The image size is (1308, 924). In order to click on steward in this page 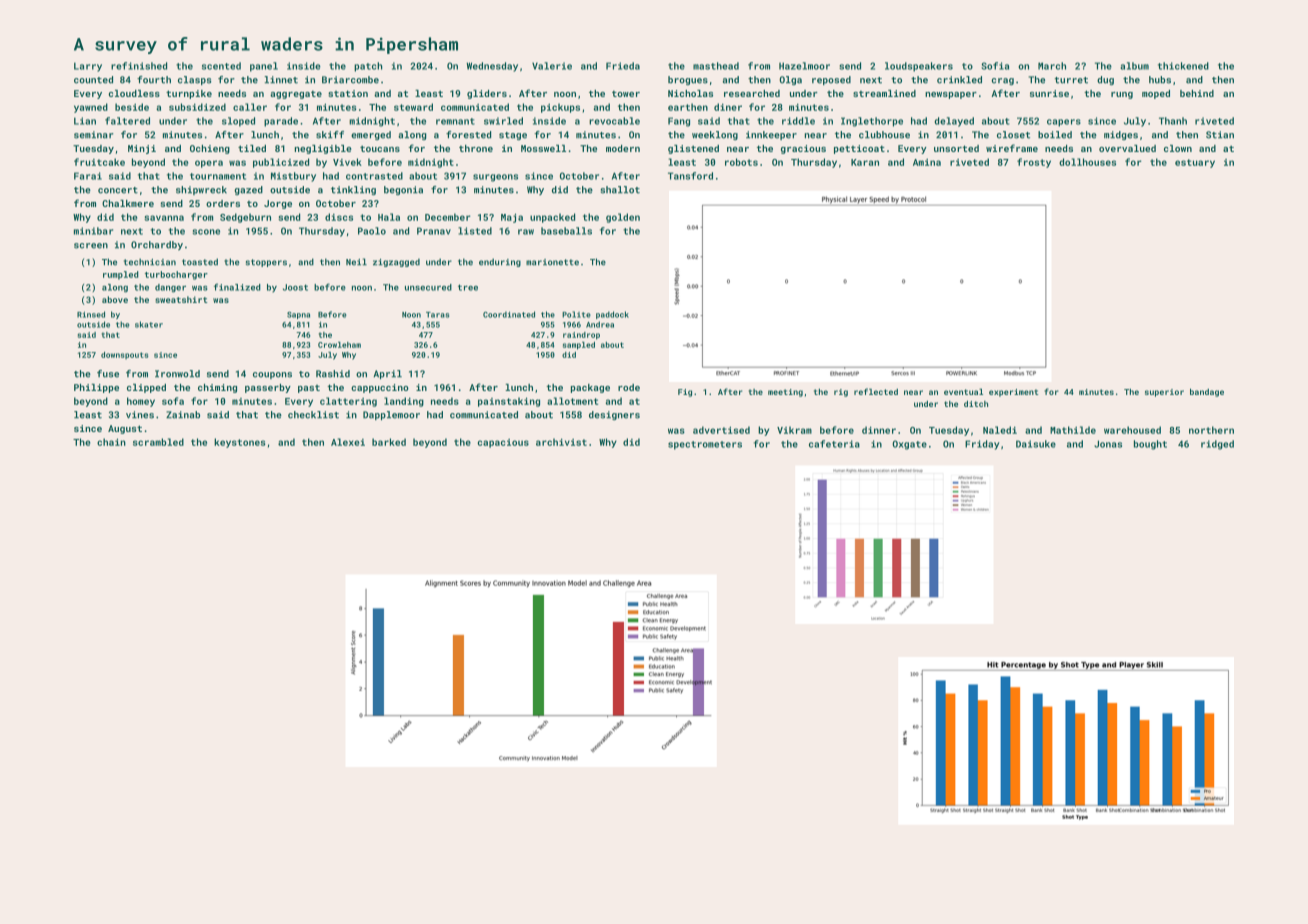, I will do `click(413, 107)`.
